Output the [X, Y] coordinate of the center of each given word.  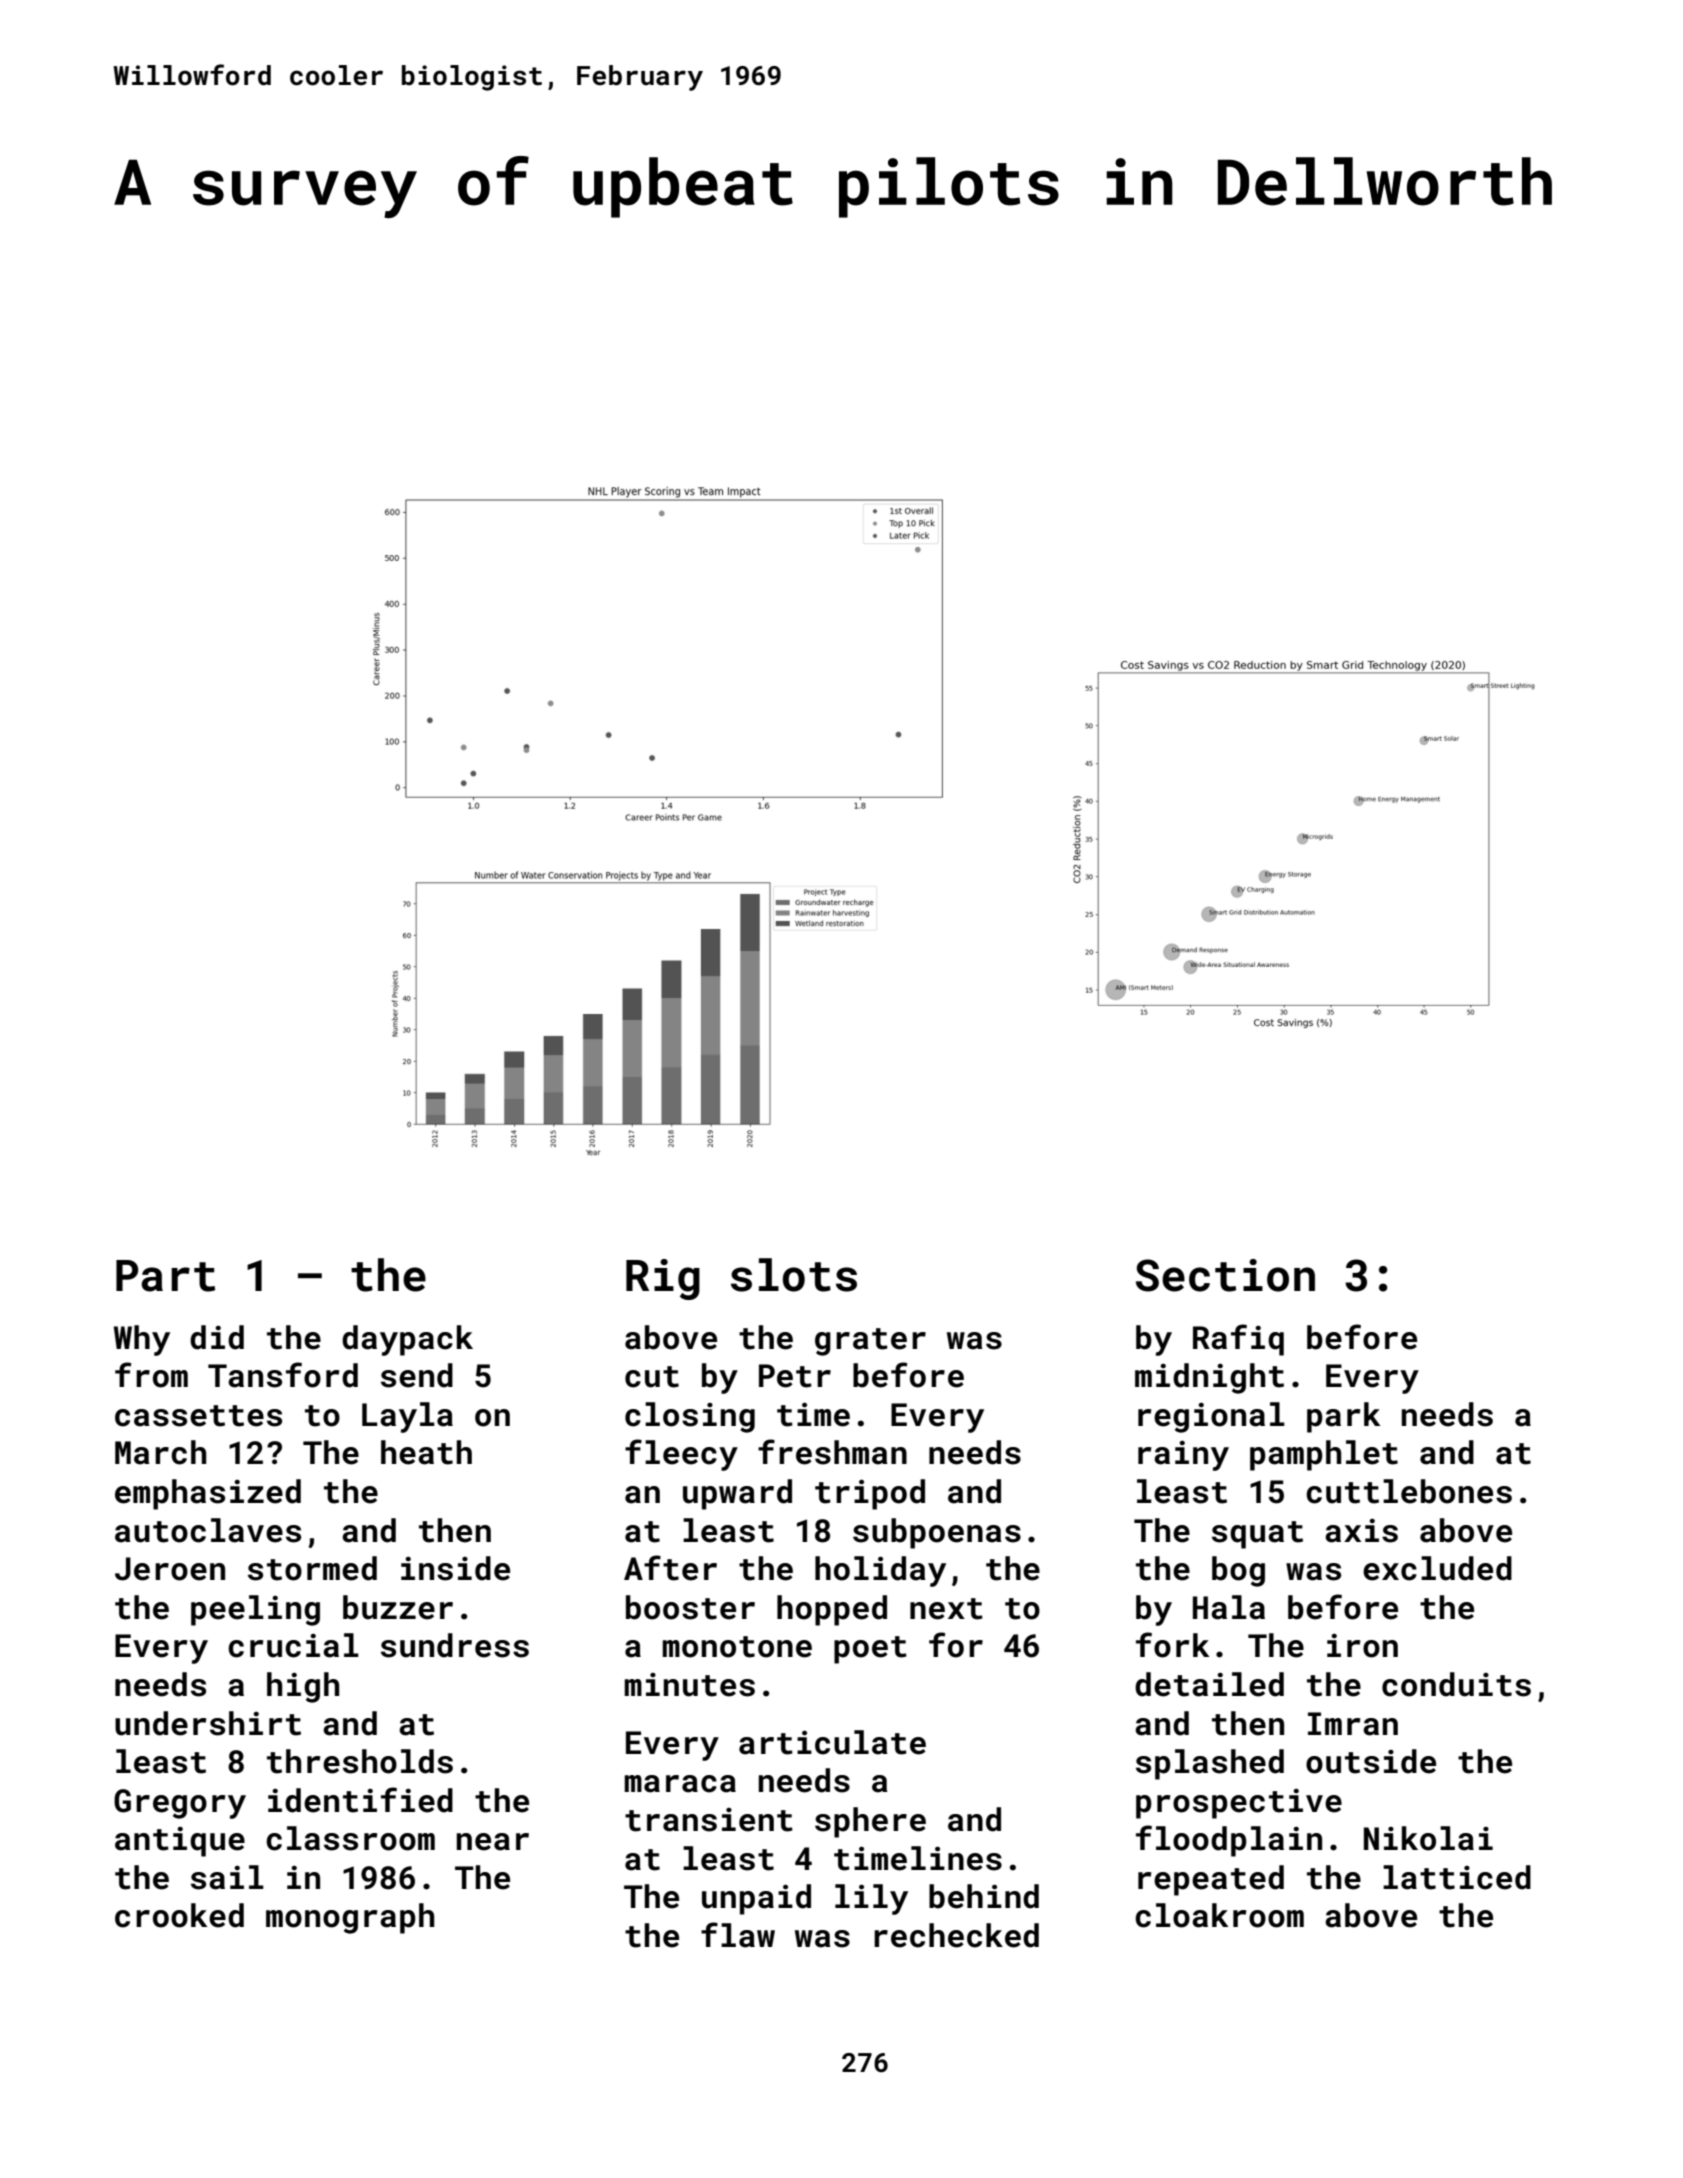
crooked [179, 1915]
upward [737, 1494]
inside [455, 1568]
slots [794, 1275]
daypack [407, 1340]
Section [1225, 1275]
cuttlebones [1409, 1491]
